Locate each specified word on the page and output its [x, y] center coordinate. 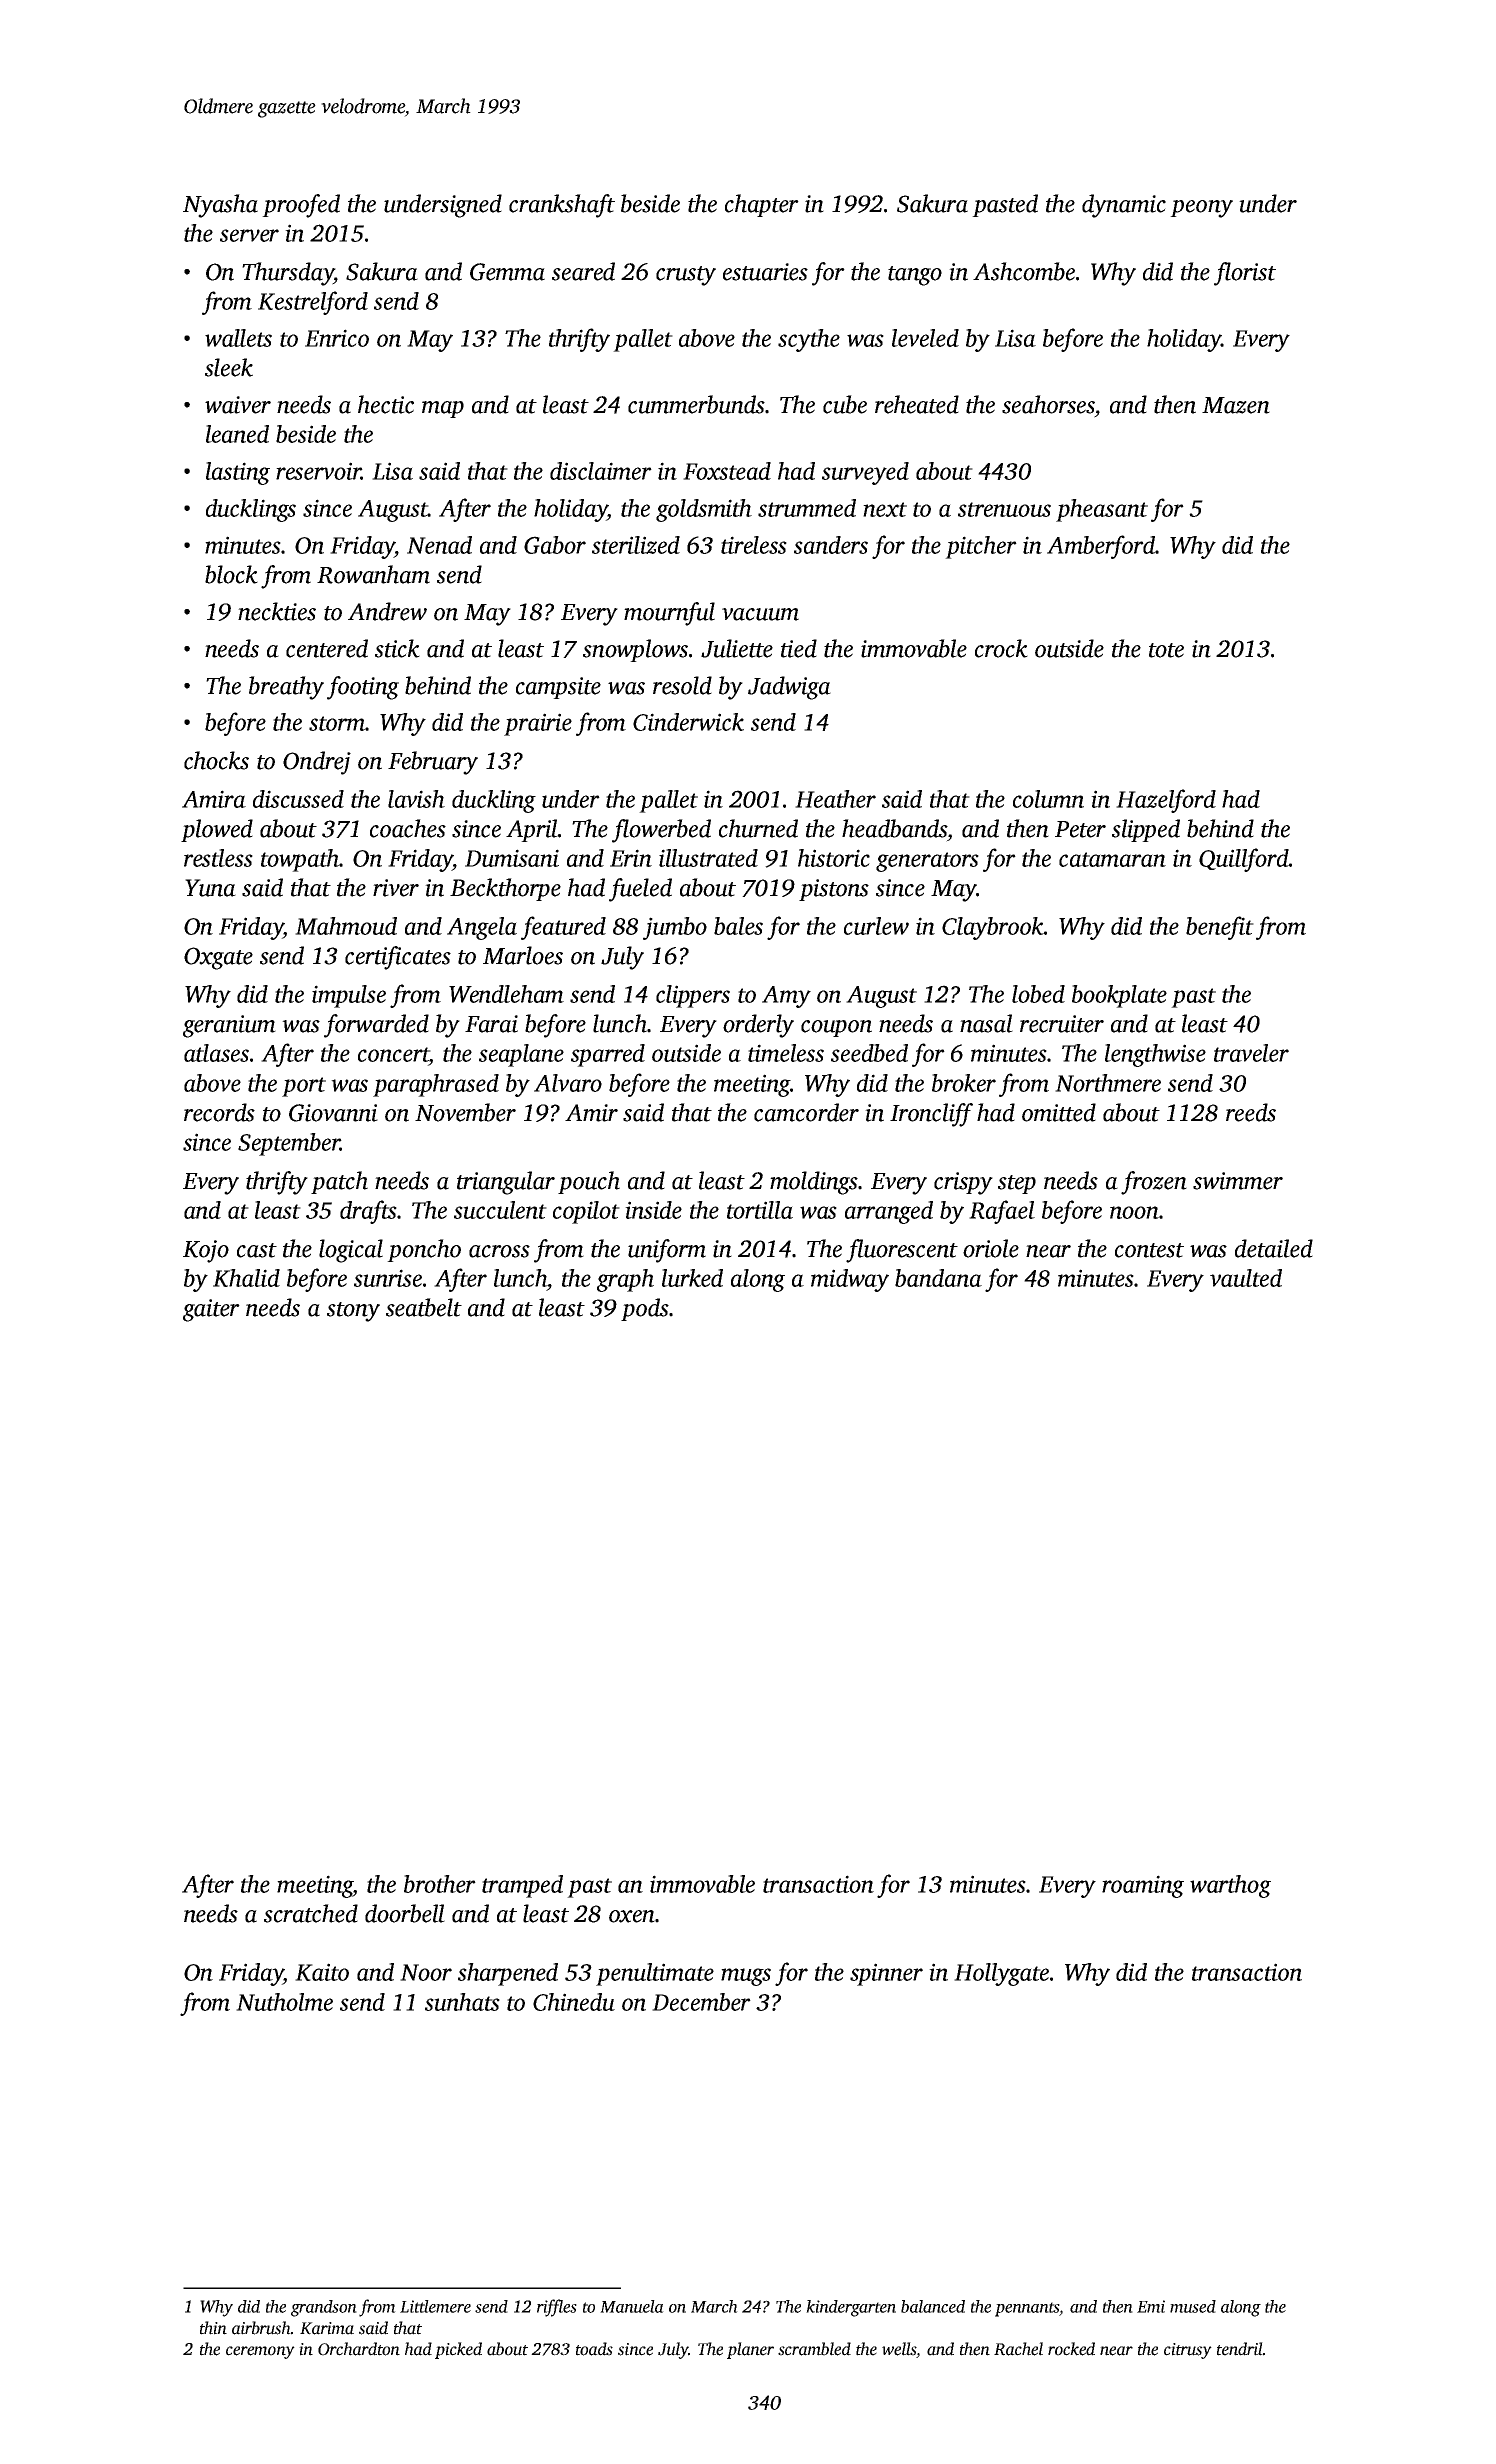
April [532, 830]
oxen [632, 1916]
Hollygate [1001, 1974]
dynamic [1124, 206]
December [701, 2002]
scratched [311, 1913]
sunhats [462, 2002]
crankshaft [562, 206]
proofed [301, 206]
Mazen [1236, 405]
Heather [835, 799]
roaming [1143, 1886]
